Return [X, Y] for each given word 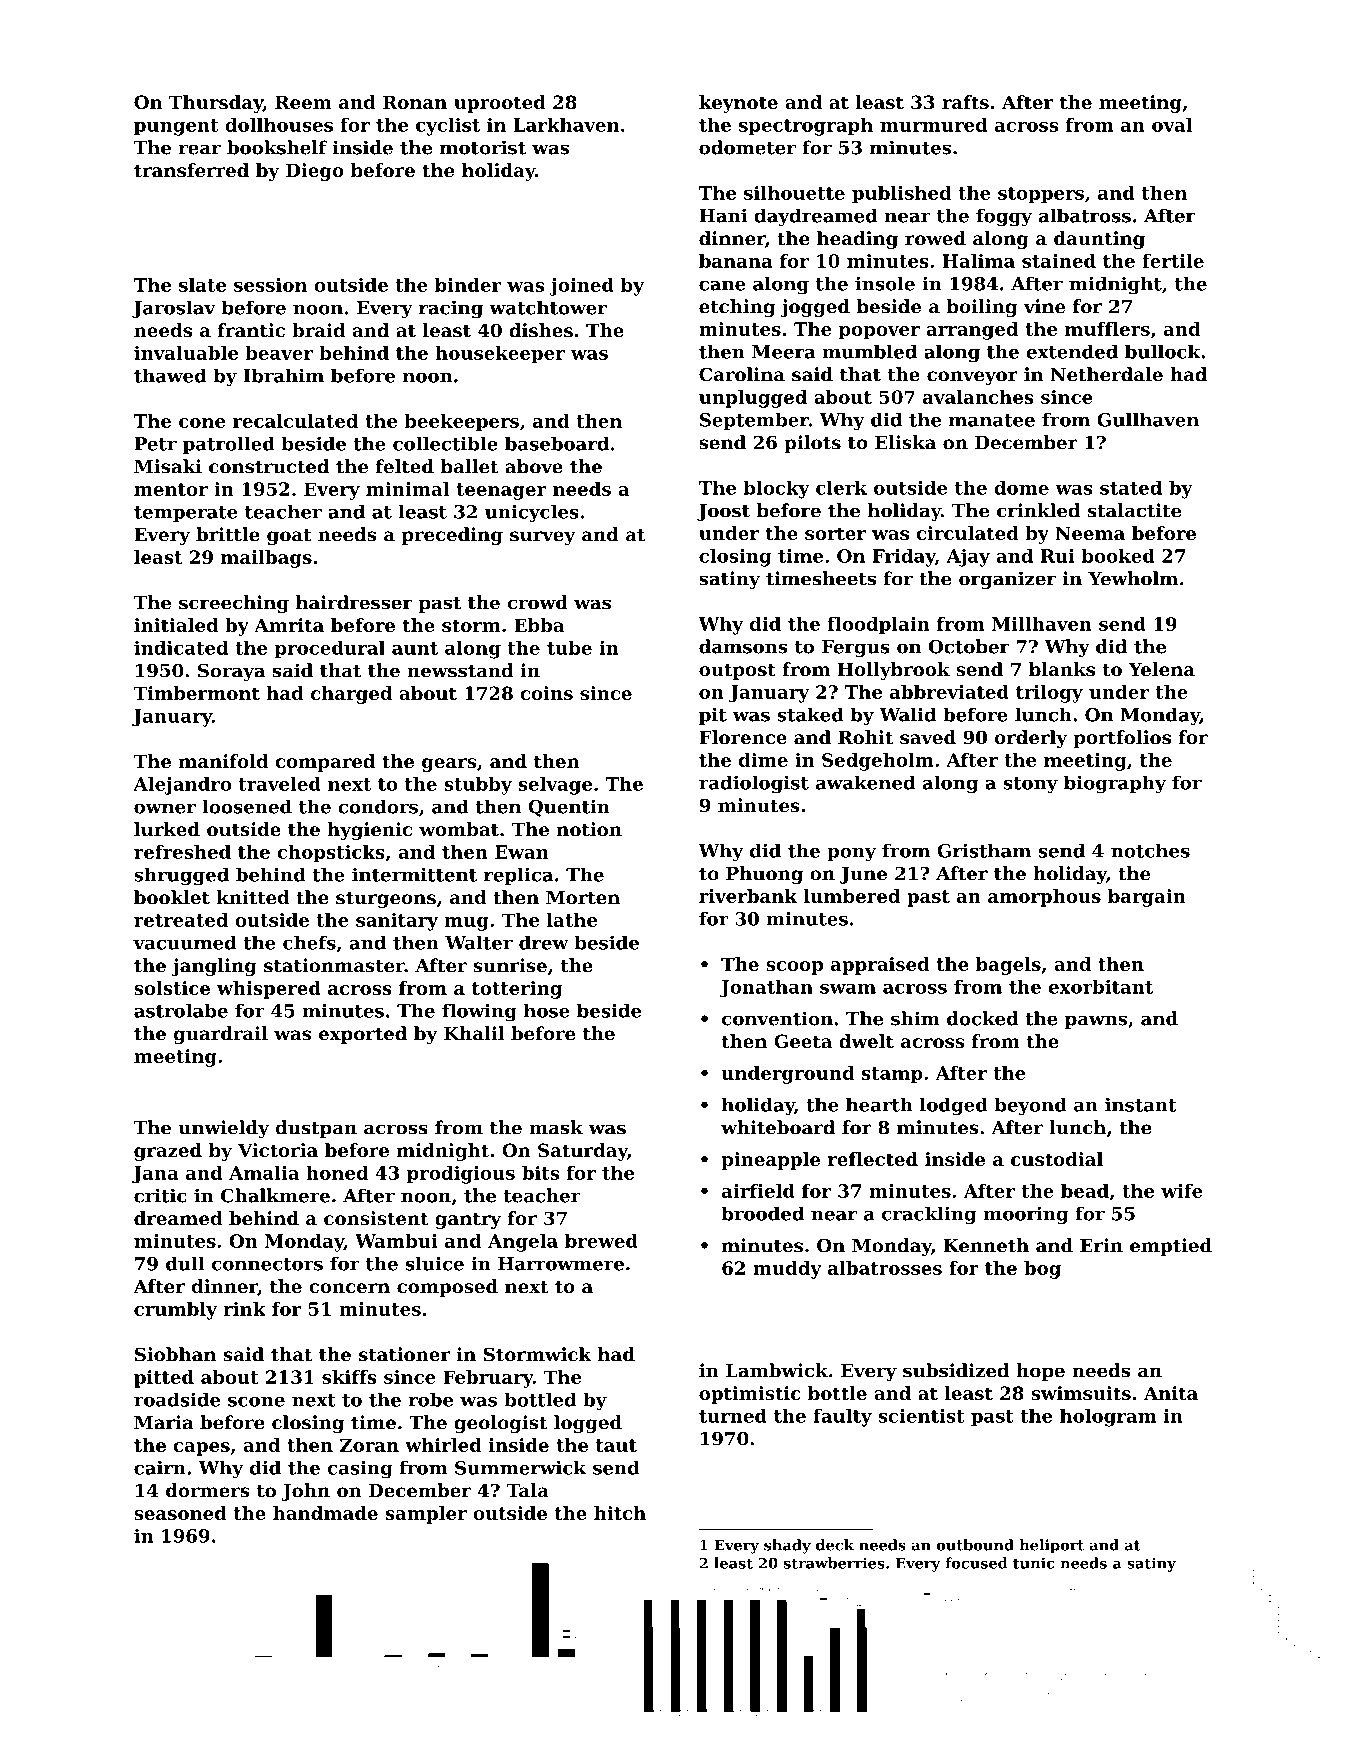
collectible [445, 443]
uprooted [500, 104]
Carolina [742, 374]
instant [1141, 1105]
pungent [176, 127]
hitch [620, 1513]
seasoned [180, 1513]
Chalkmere [275, 1195]
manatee [992, 420]
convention [777, 1018]
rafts [965, 102]
